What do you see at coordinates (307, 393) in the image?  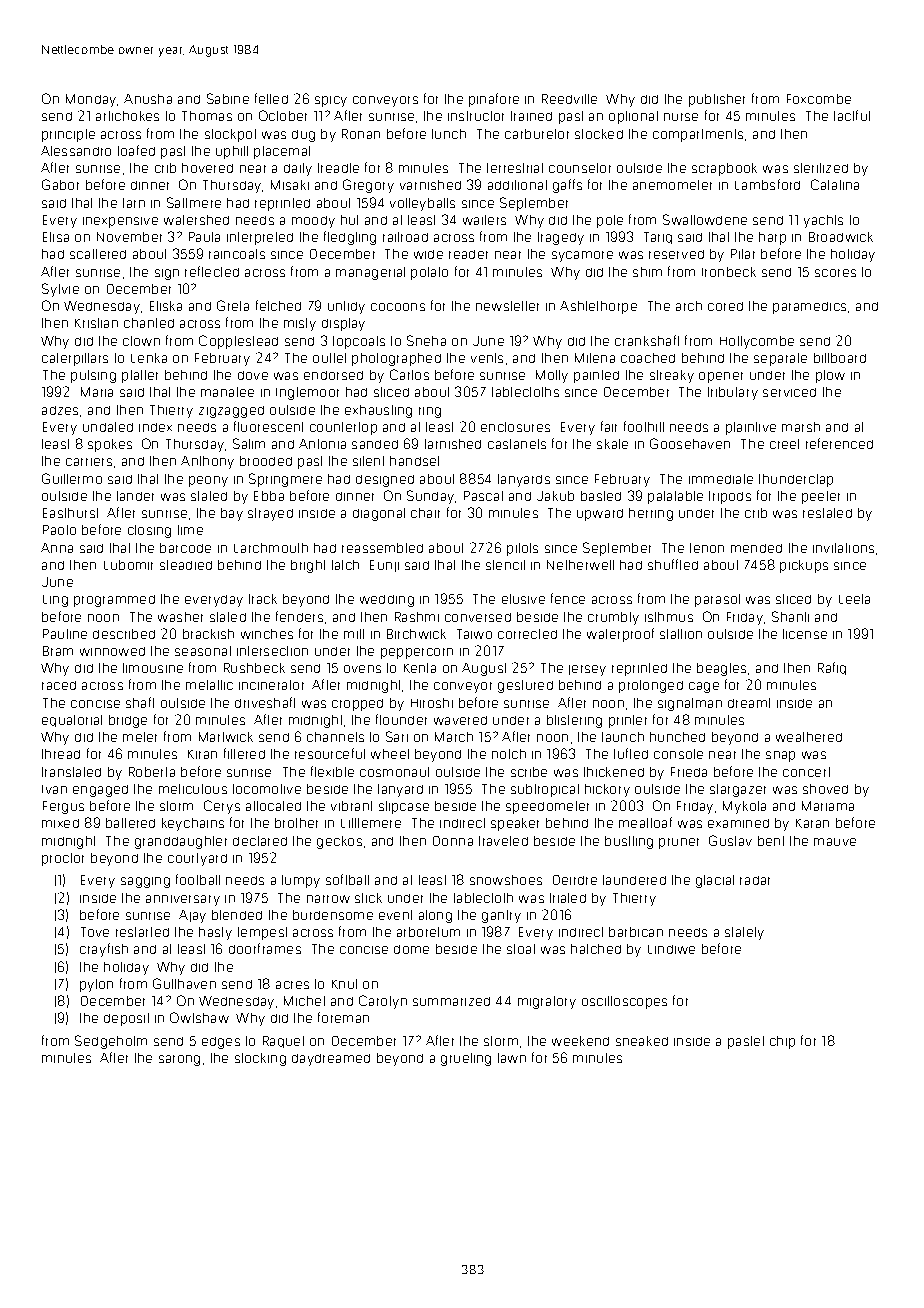 I see `Inglemoor` at bounding box center [307, 393].
